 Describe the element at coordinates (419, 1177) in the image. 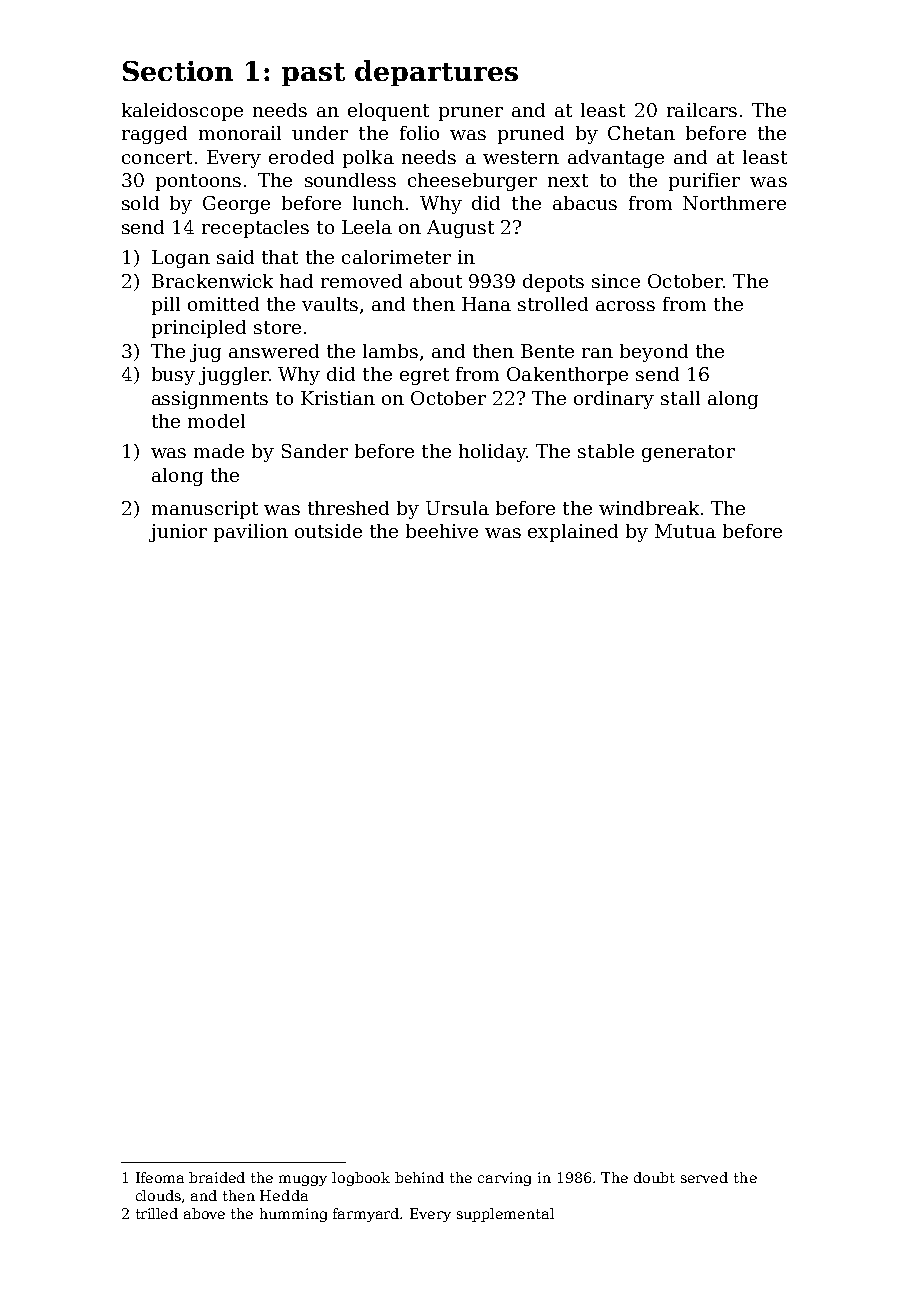

I see `behind` at that location.
